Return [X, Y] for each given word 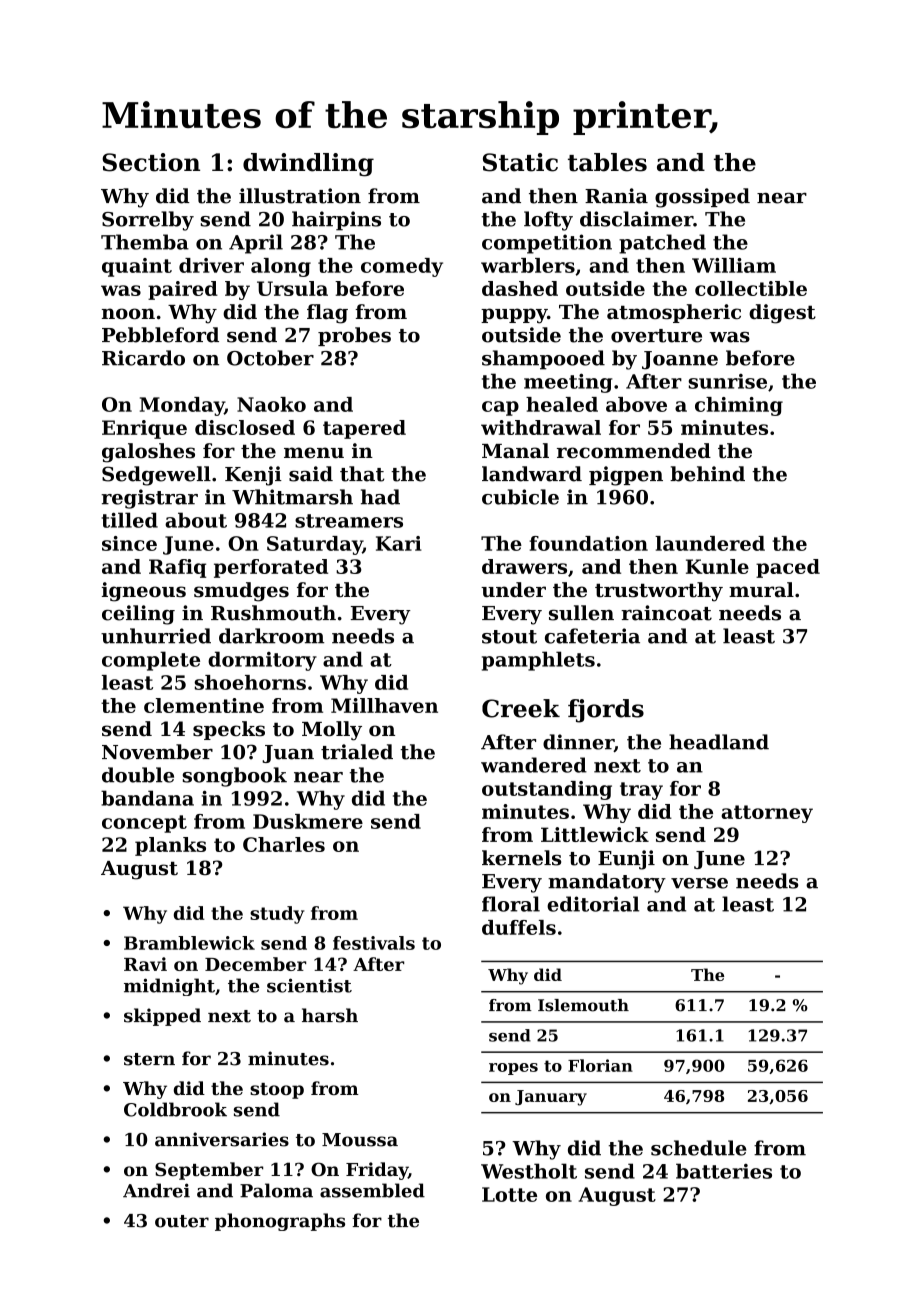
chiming [739, 406]
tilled [130, 520]
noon [128, 314]
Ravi [145, 964]
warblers [528, 265]
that [362, 474]
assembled [372, 1190]
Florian [600, 1065]
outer [182, 1221]
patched [662, 244]
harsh [330, 1015]
